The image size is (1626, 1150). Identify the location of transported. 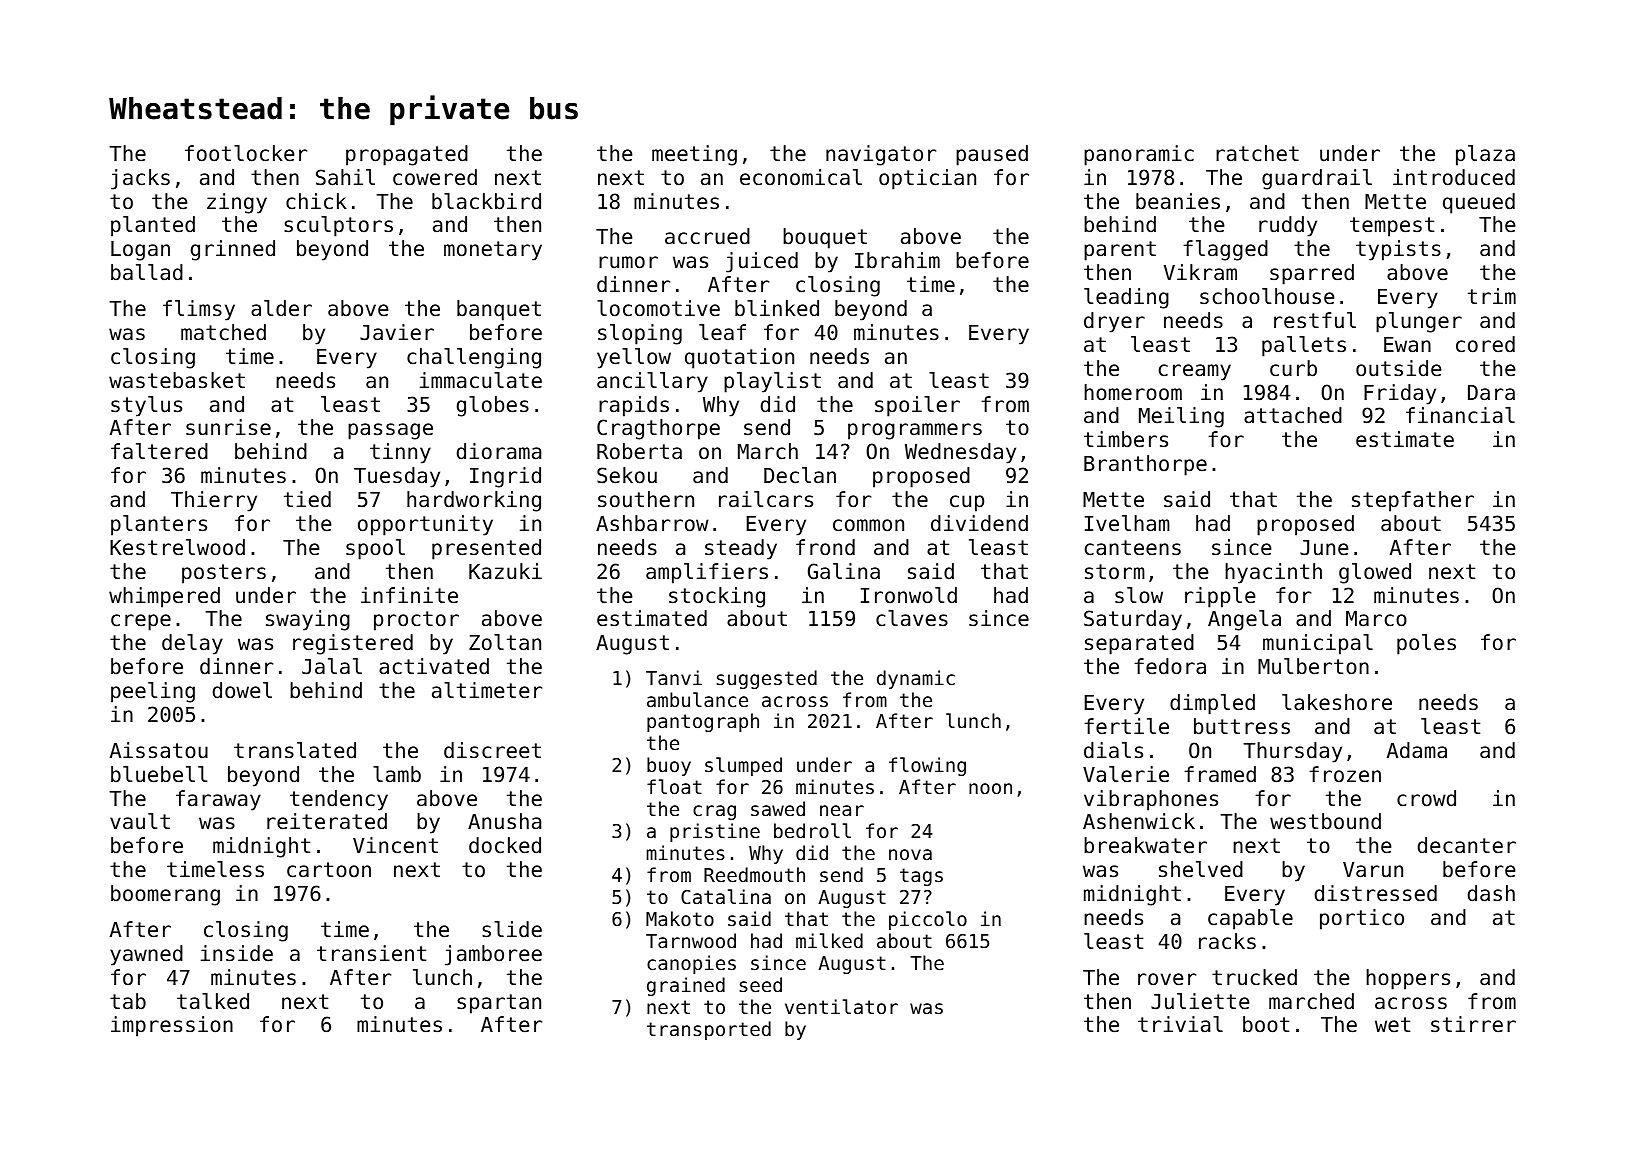
(709, 1030).
